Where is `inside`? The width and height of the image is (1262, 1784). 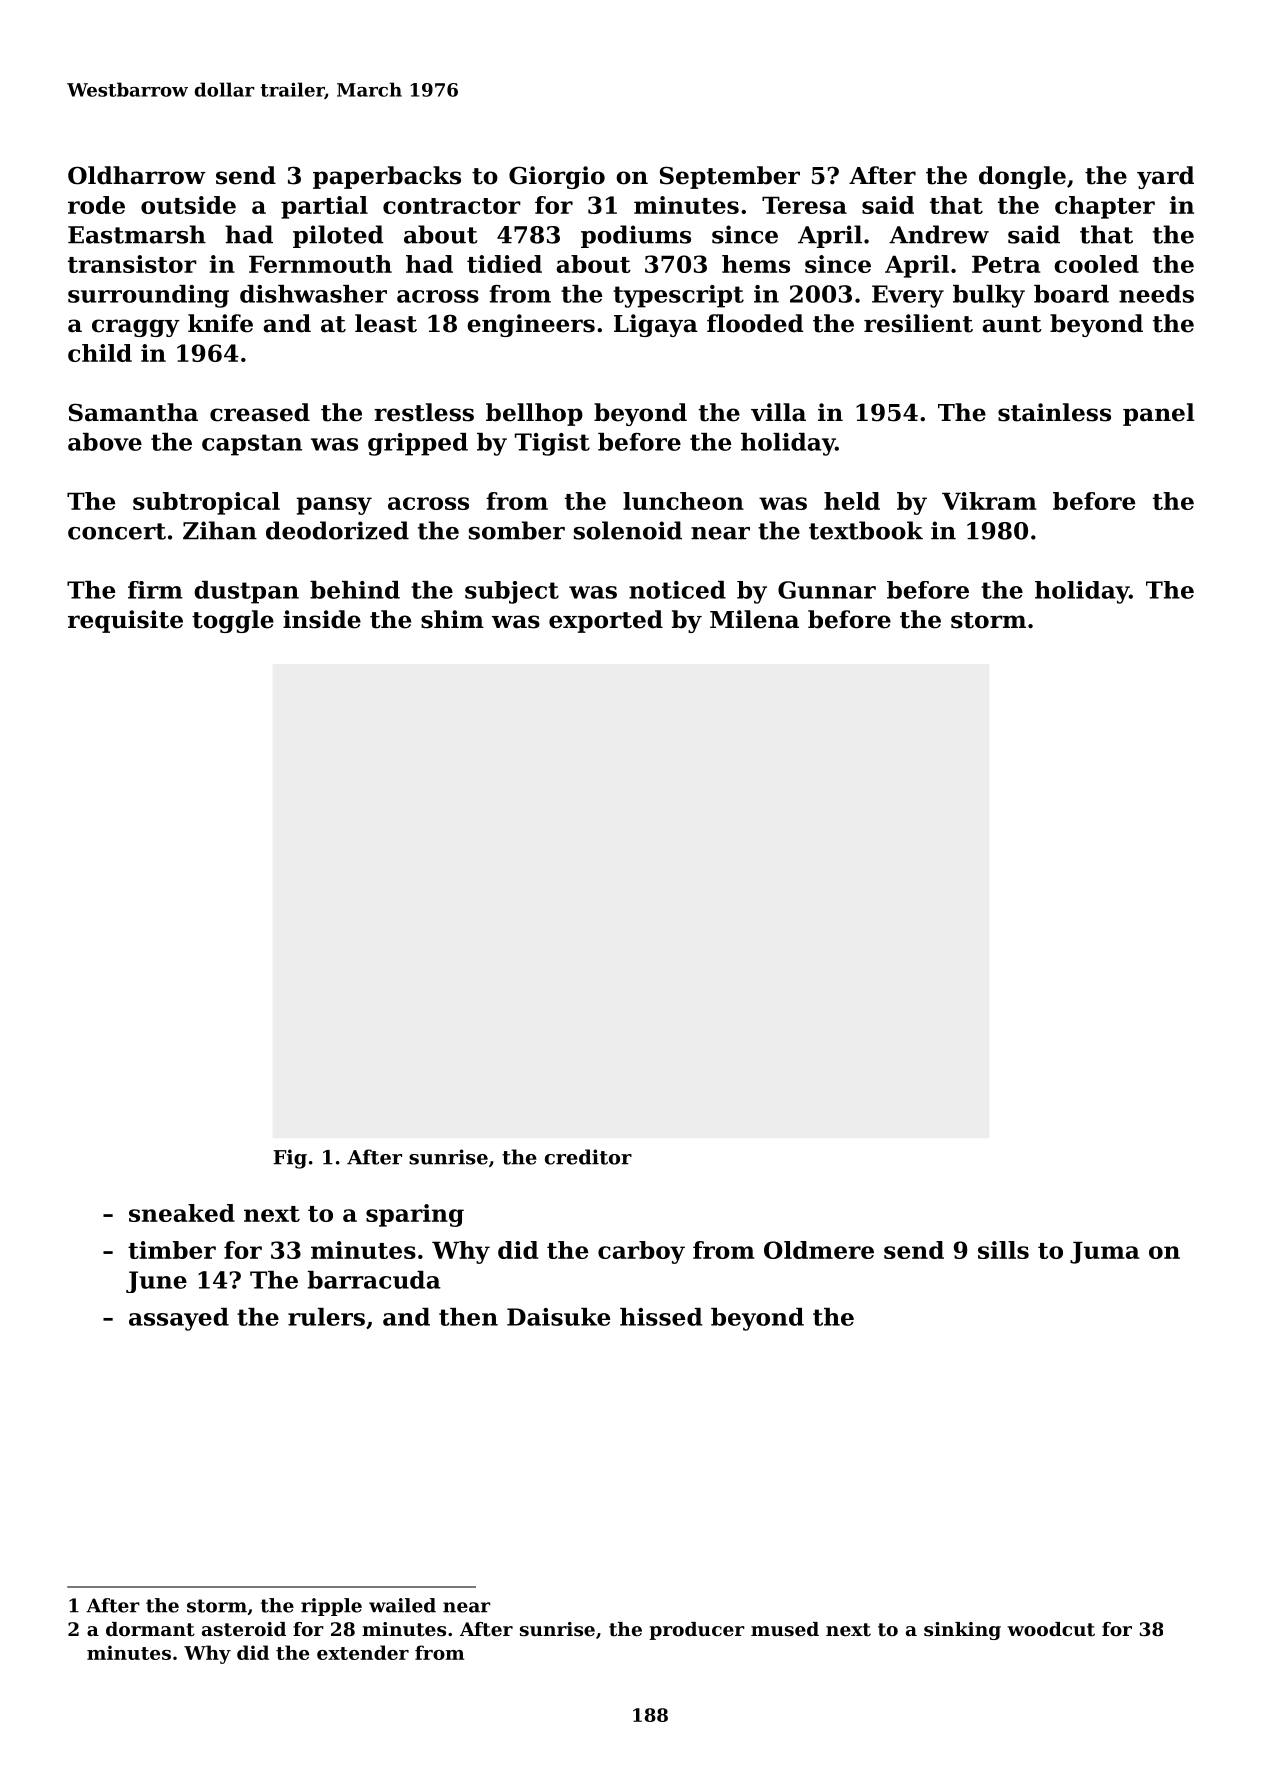
inside is located at coordinates (322, 619).
